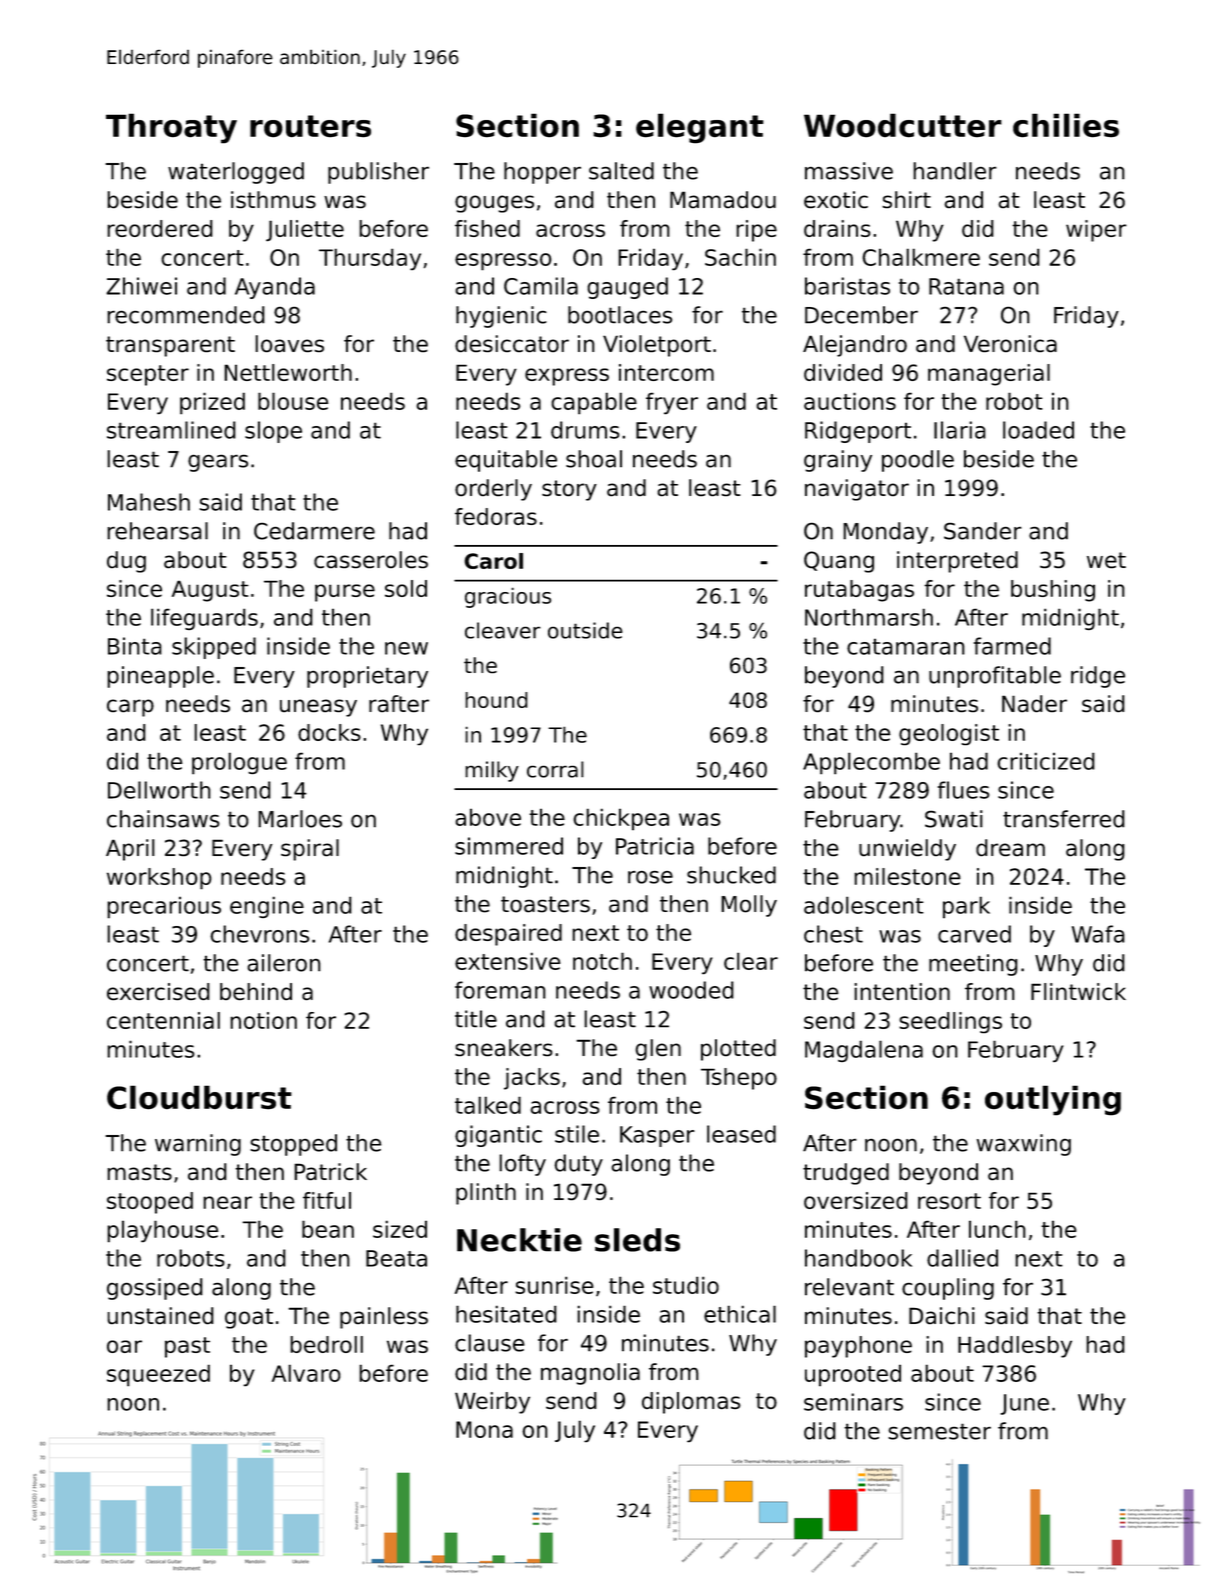 The width and height of the page is (1232, 1595). Describe the element at coordinates (1078, 991) in the page. I see `Flintwick` at that location.
